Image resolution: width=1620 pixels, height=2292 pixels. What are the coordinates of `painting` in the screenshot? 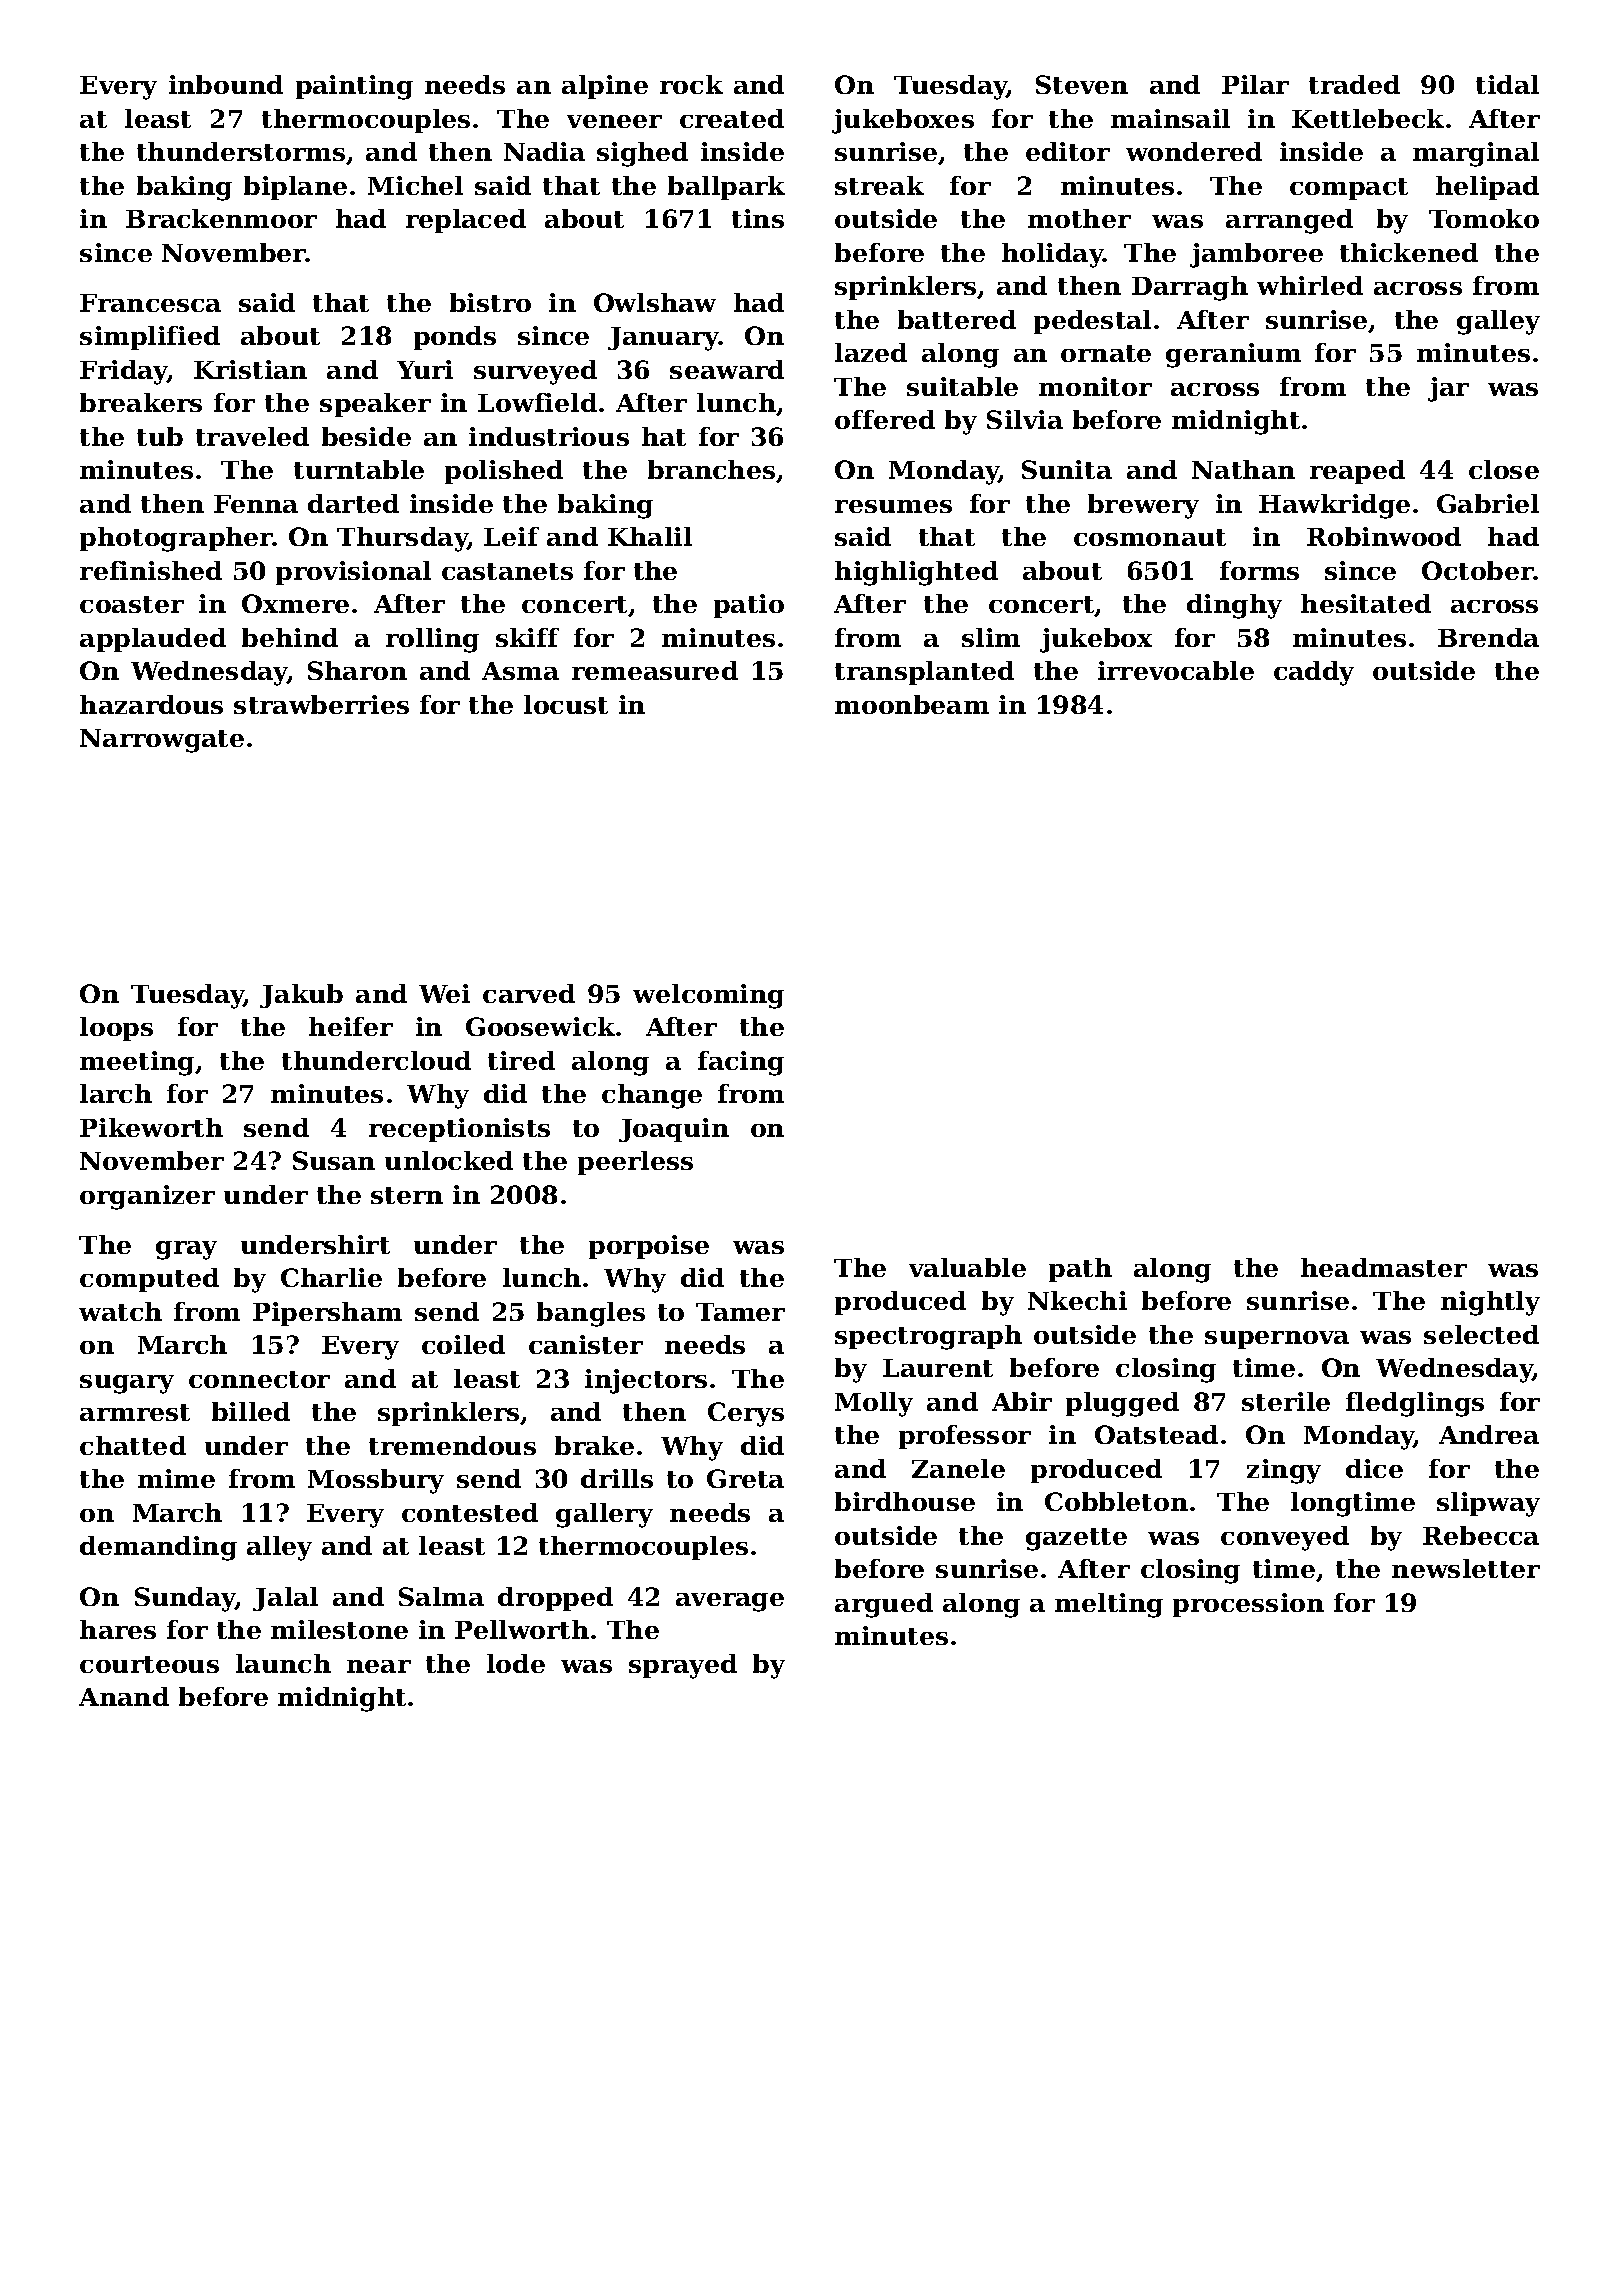 It's located at (354, 87).
